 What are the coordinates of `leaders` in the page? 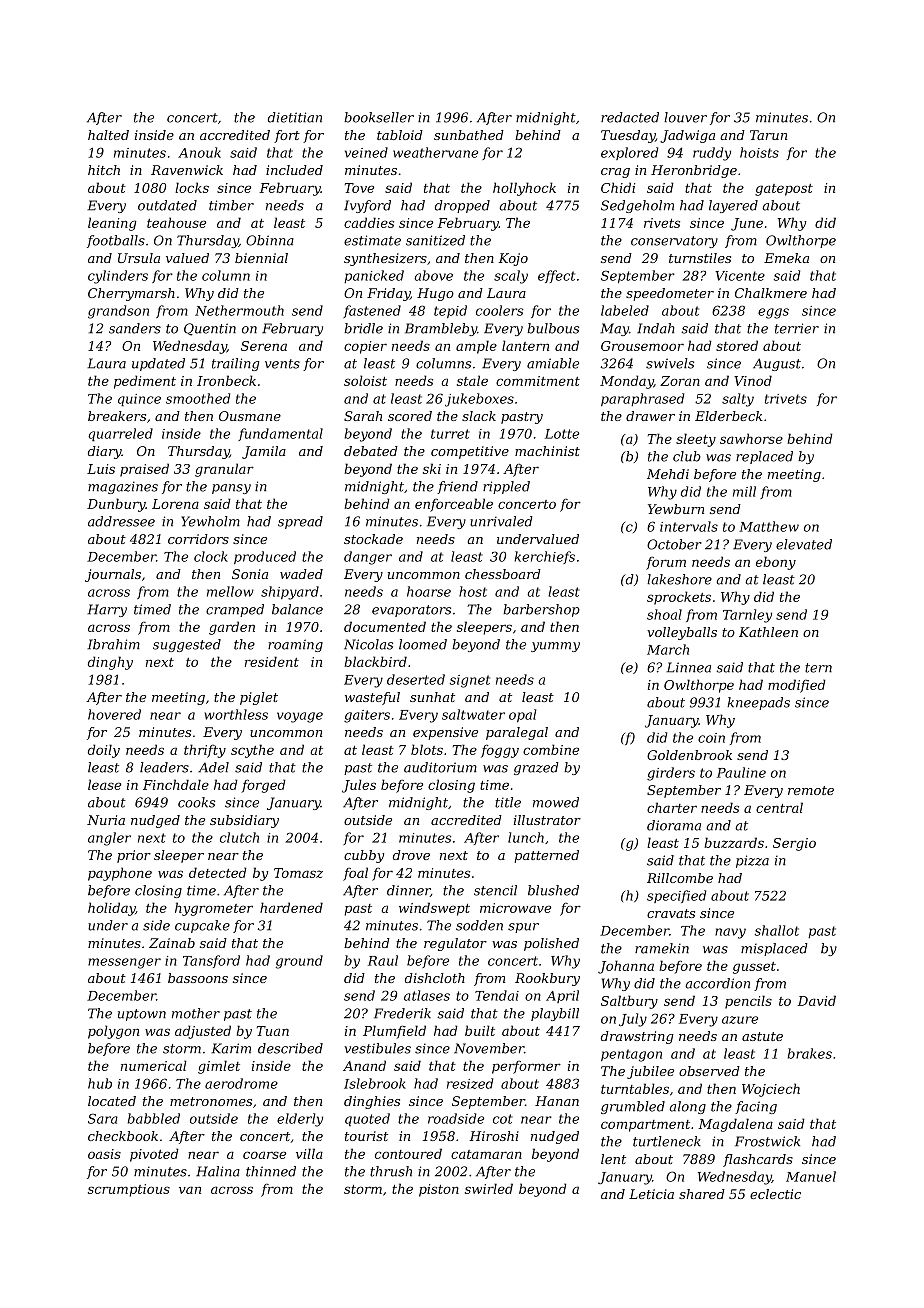 It's located at (164, 767).
